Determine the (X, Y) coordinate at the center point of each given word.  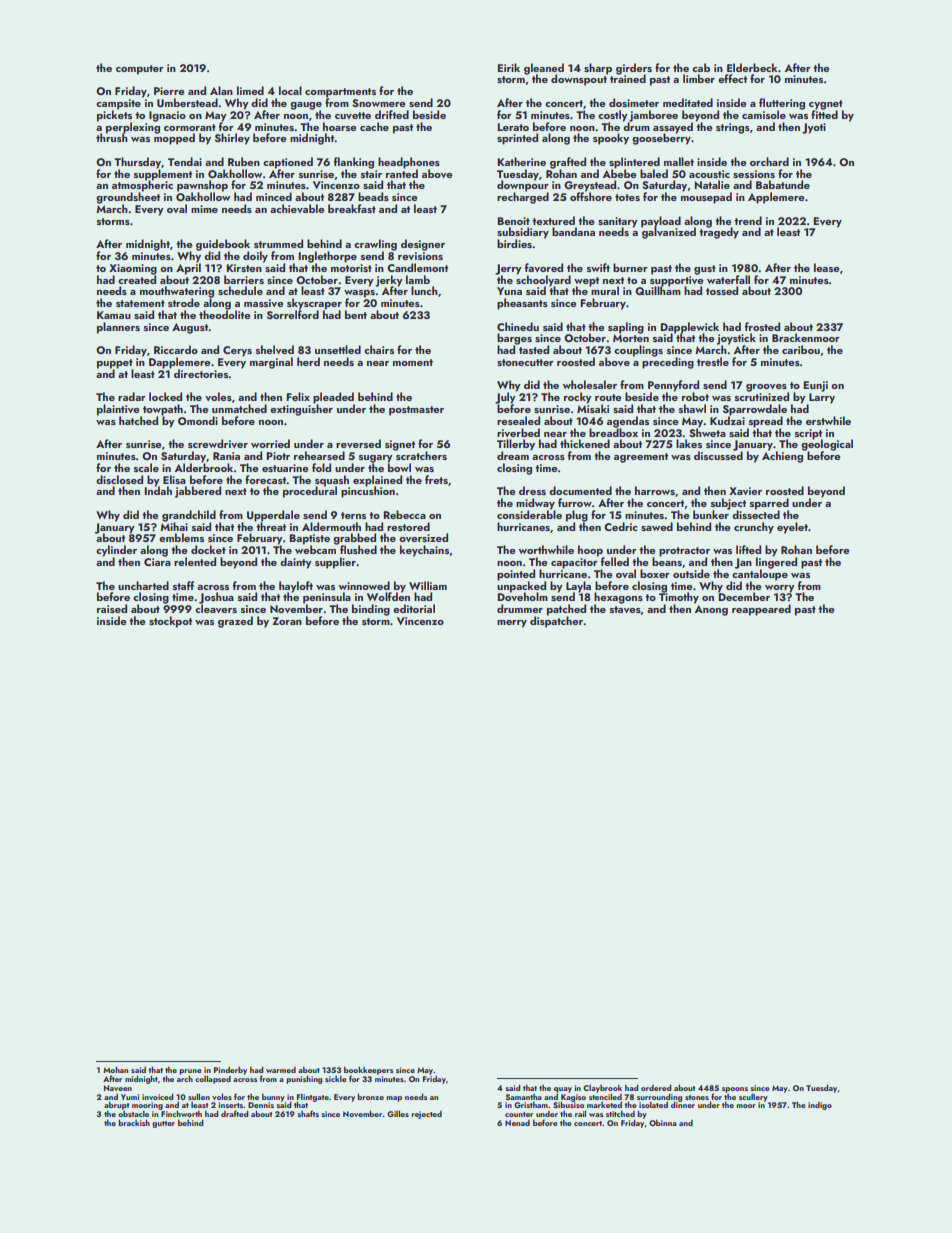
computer (140, 70)
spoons (735, 1090)
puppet (115, 364)
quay (563, 1090)
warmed (281, 1070)
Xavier (745, 491)
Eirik (508, 67)
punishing (304, 1079)
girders (634, 69)
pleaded (333, 398)
